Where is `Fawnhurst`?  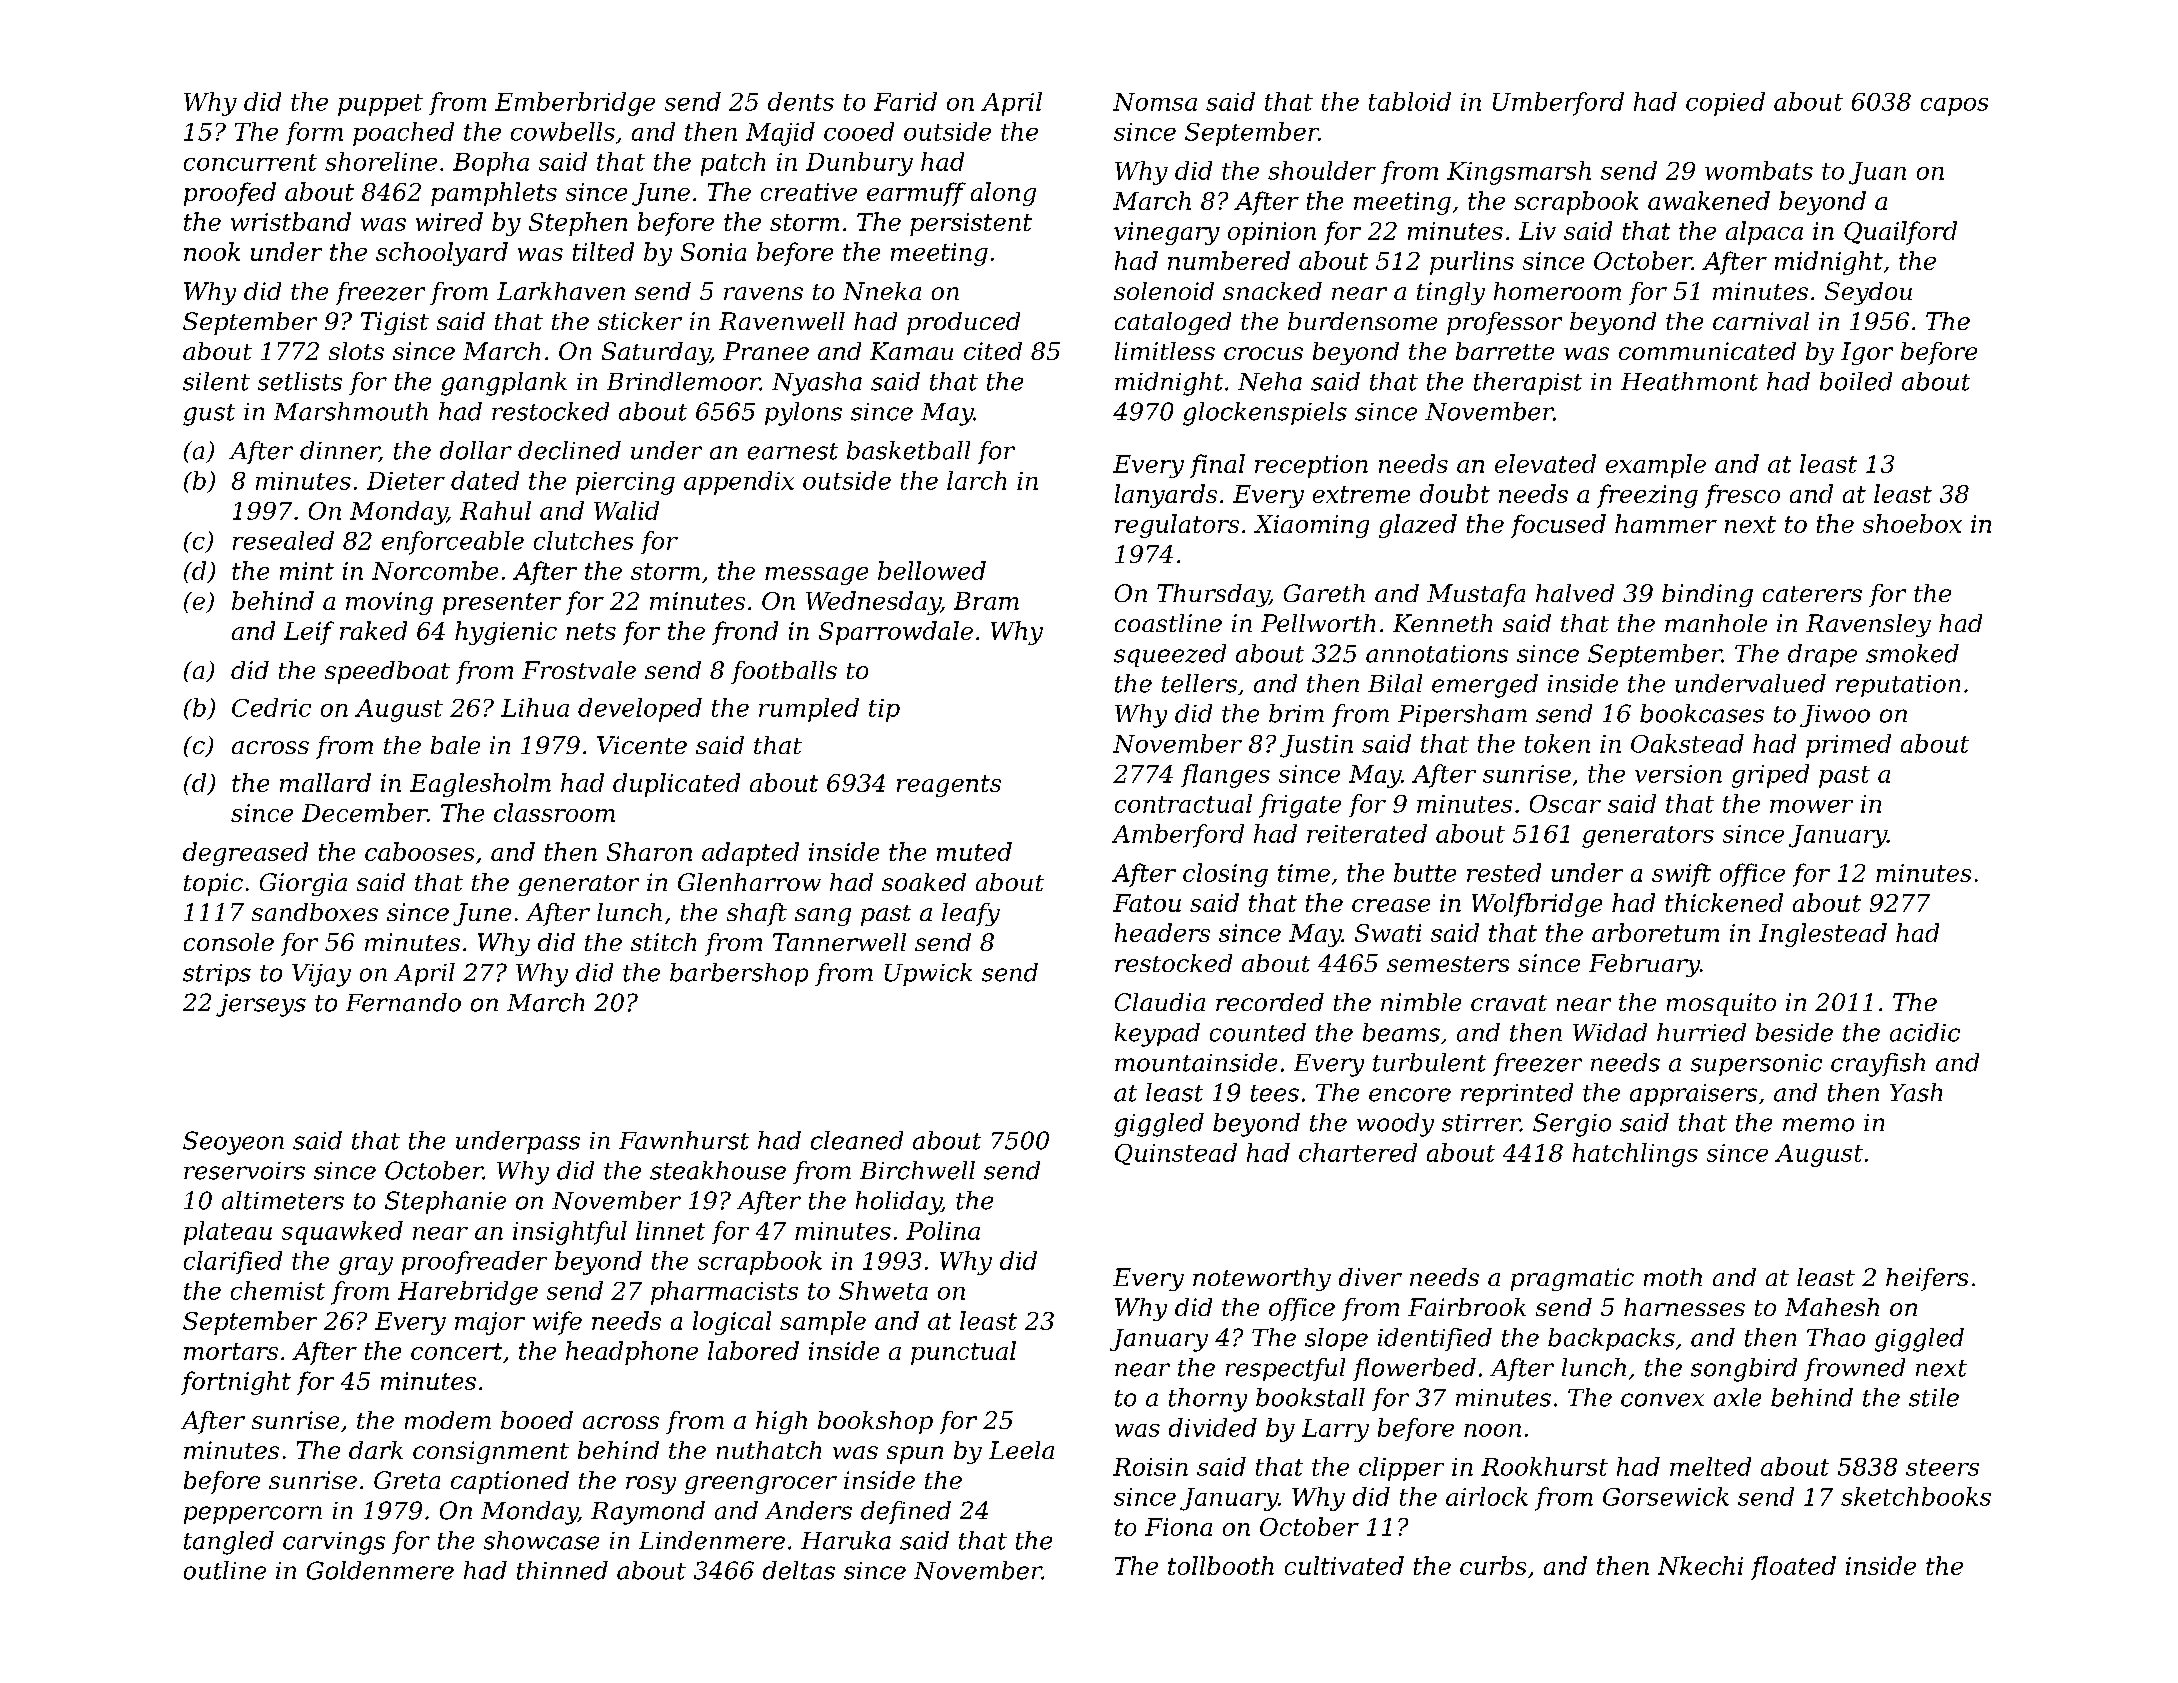 Fawnhurst is located at coordinates (684, 1140).
